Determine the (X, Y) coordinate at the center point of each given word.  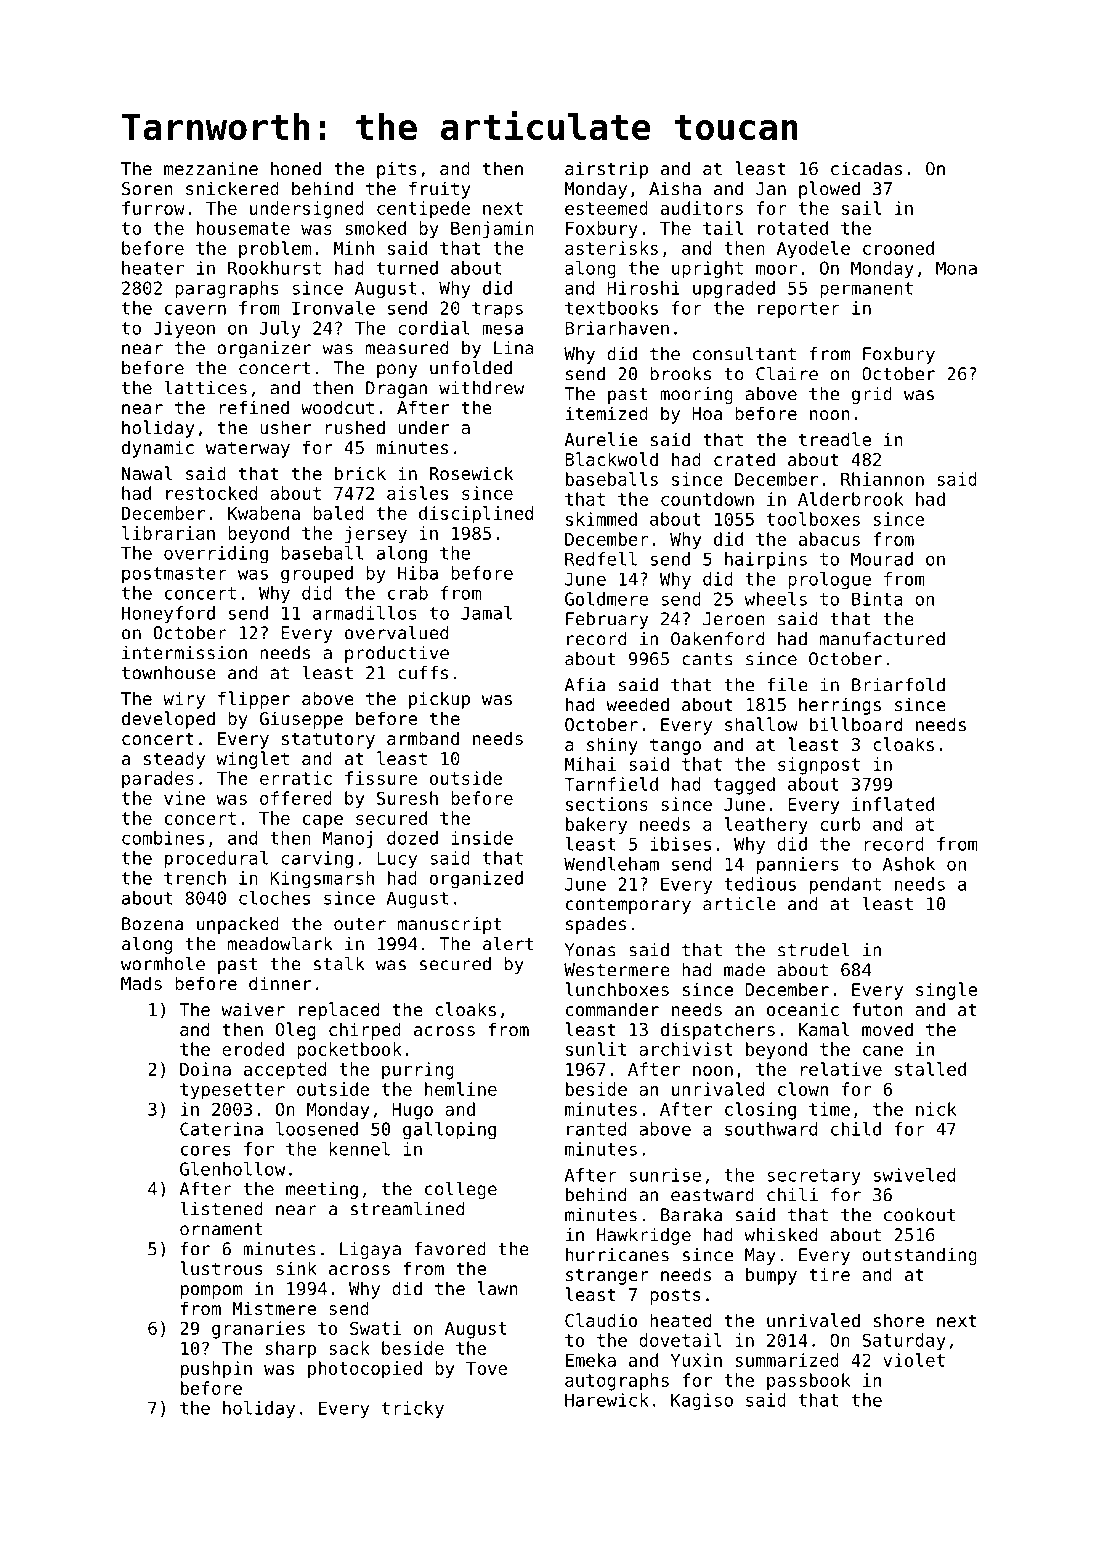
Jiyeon (184, 329)
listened (221, 1208)
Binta (877, 599)
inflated (893, 804)
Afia (585, 685)
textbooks (611, 308)
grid (872, 395)
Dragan (396, 389)
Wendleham (611, 864)
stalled (930, 1069)
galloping (449, 1131)
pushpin (216, 1370)
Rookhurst (274, 268)
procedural (216, 859)
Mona (956, 268)
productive (397, 654)
